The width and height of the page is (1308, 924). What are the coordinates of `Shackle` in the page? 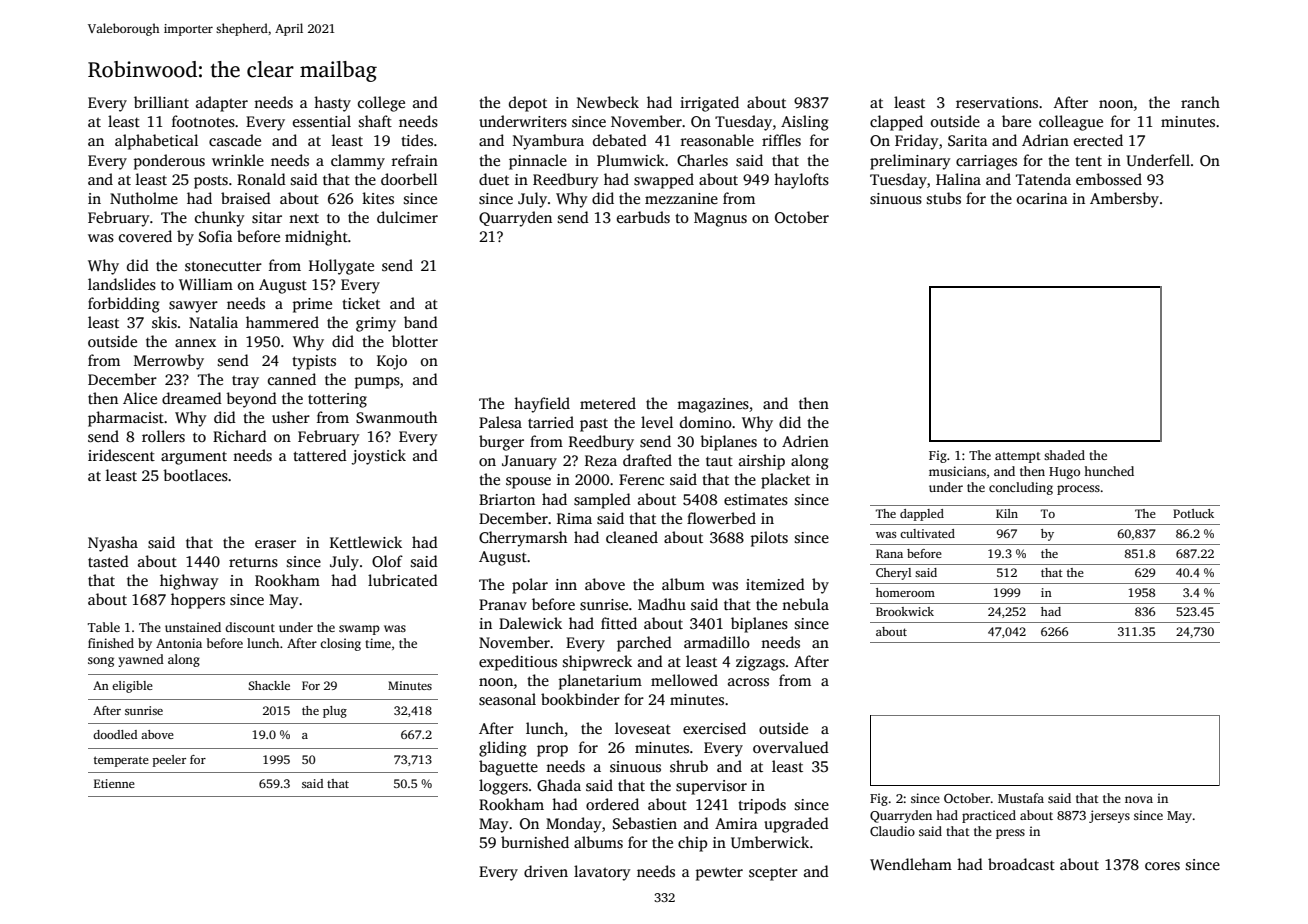 It's located at (269, 685).
